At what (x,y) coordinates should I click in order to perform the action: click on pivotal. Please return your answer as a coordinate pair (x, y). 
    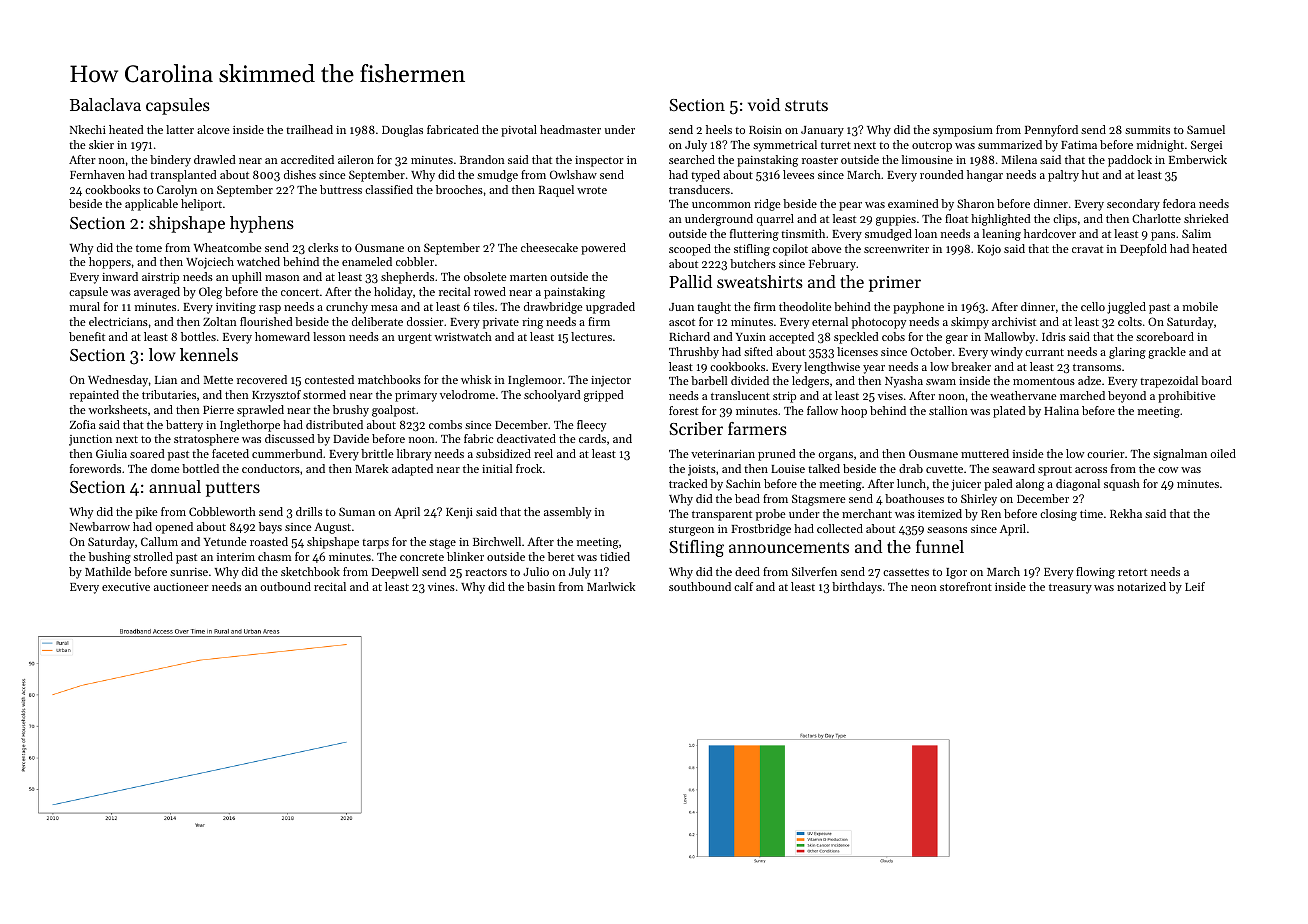
    Looking at the image, I should click on (519, 131).
